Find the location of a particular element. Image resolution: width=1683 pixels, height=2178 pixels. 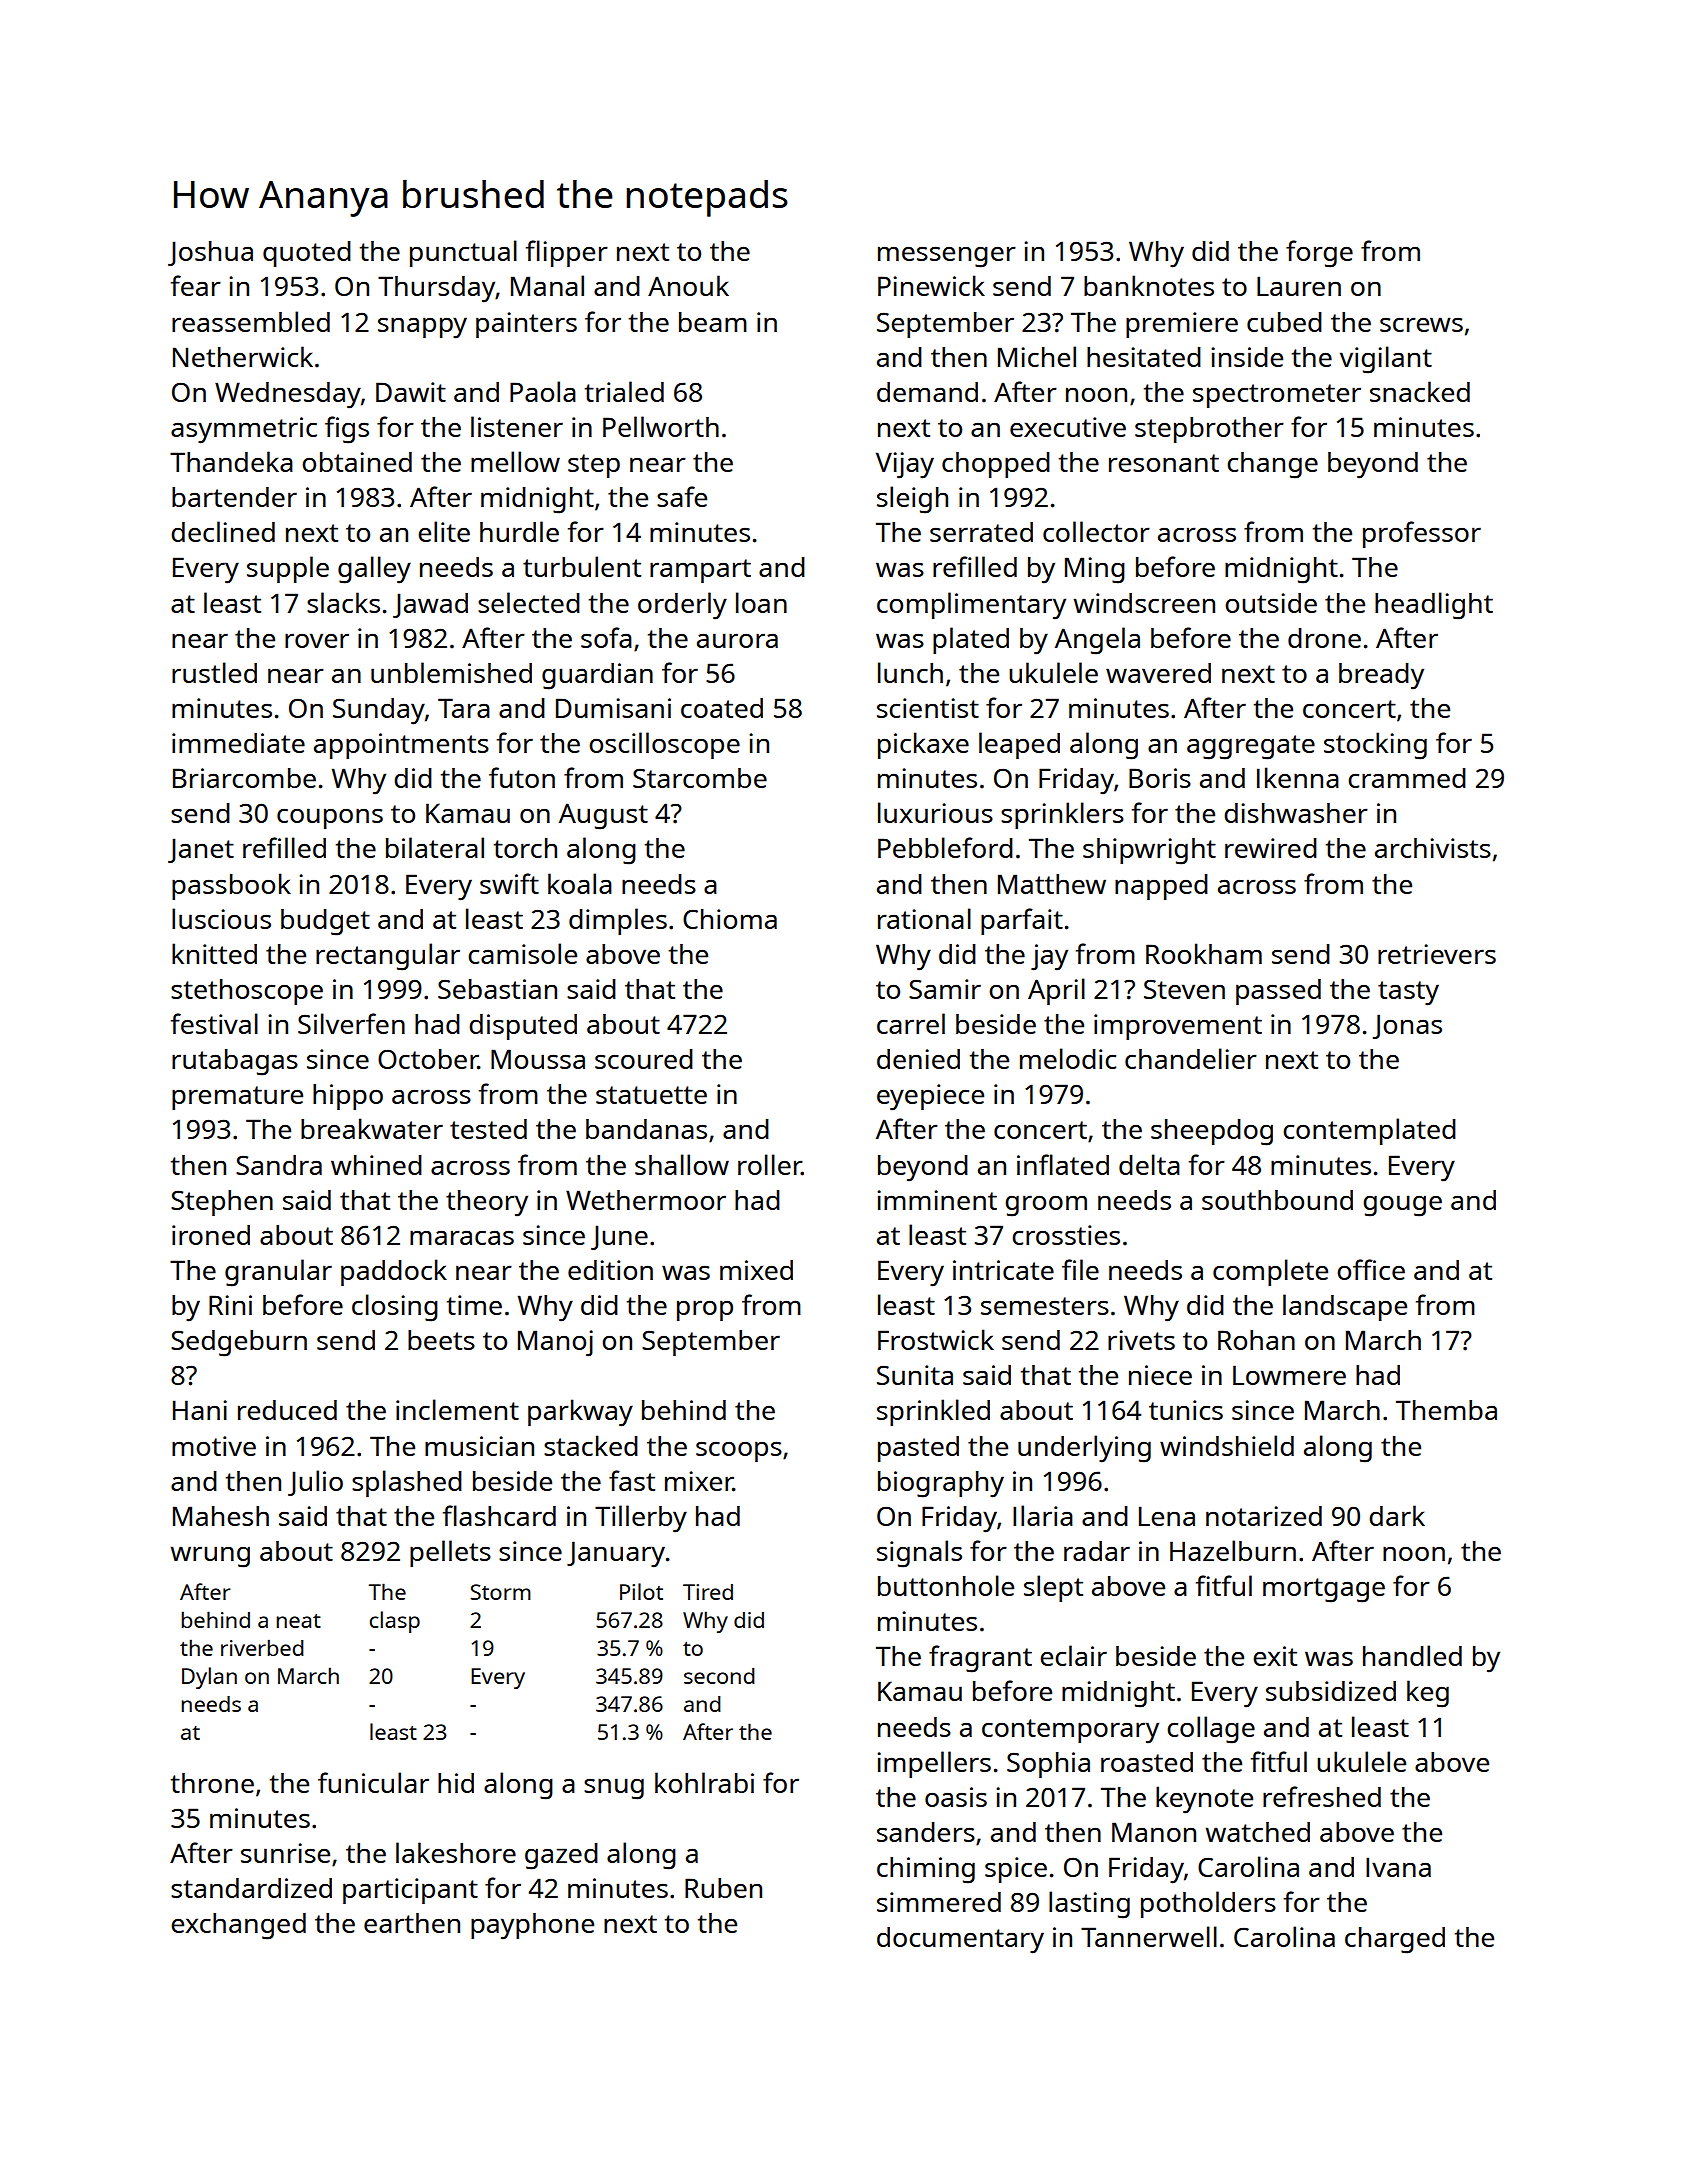

fragrant is located at coordinates (980, 1659).
